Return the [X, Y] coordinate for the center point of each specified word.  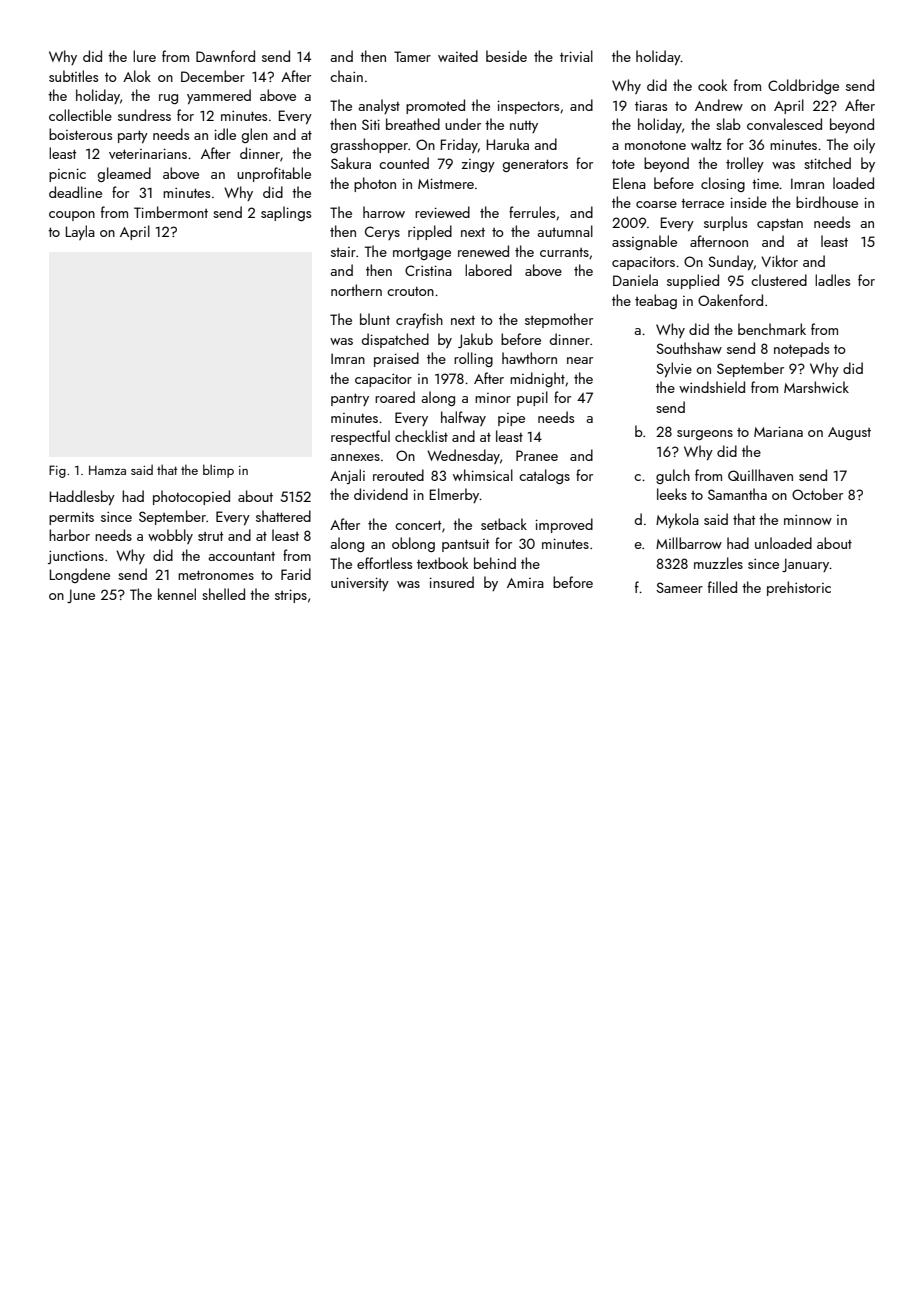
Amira [525, 583]
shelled [223, 594]
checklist [421, 436]
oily [864, 145]
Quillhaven [760, 475]
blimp [218, 471]
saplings [286, 213]
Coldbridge [803, 86]
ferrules [532, 212]
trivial [576, 56]
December [213, 76]
